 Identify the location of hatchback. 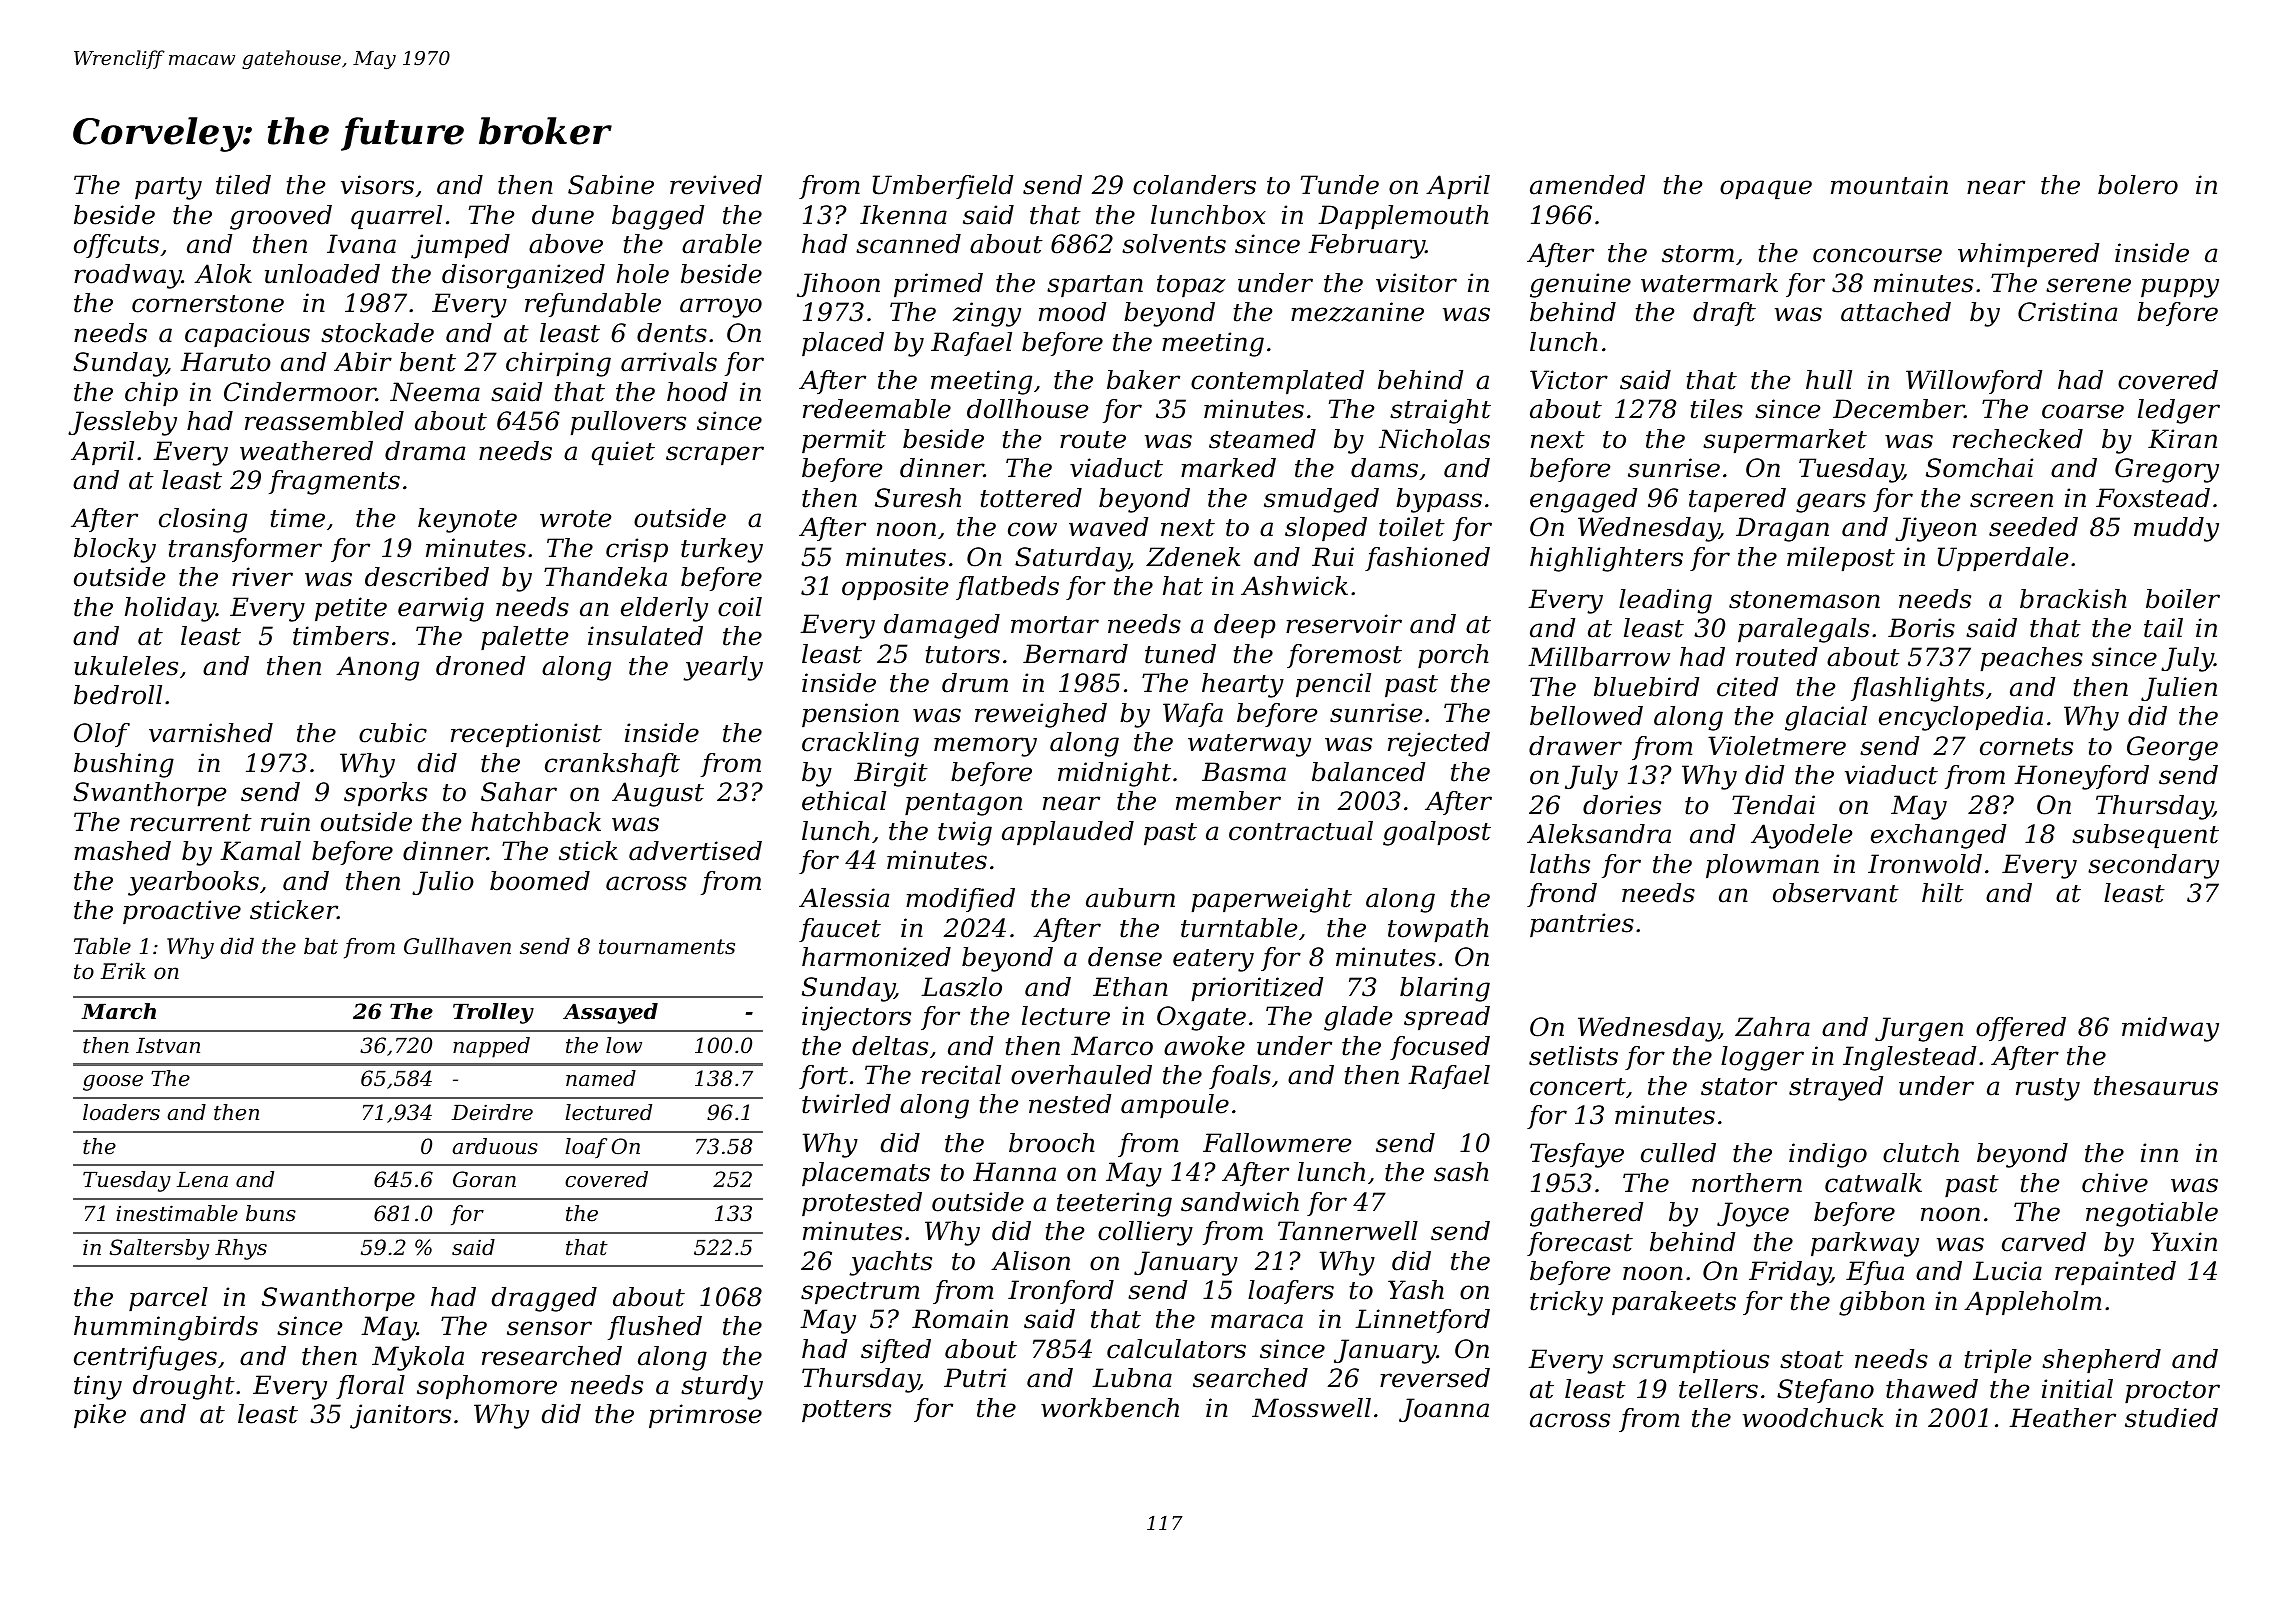
(536, 822).
